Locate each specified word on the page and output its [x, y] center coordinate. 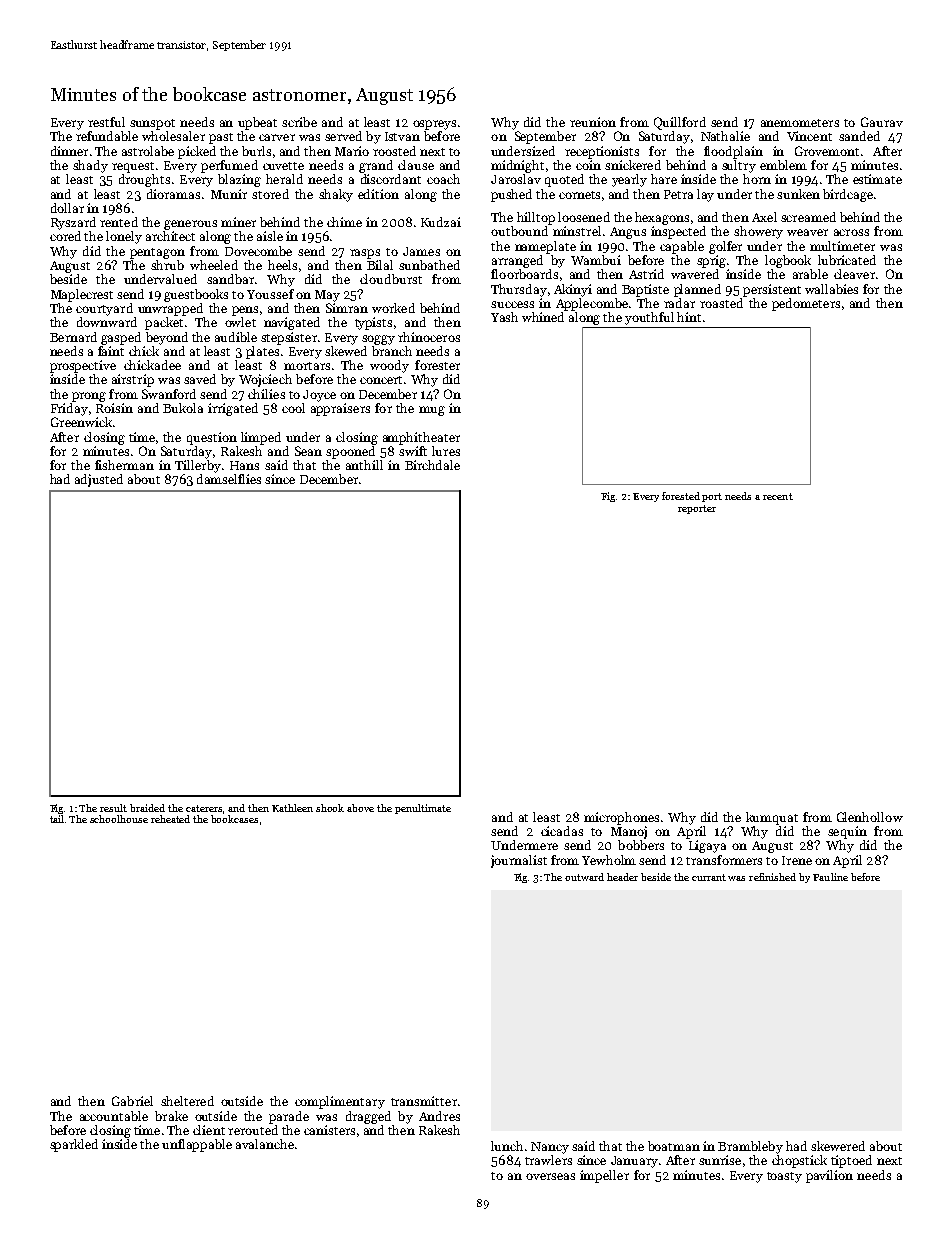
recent [778, 496]
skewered [838, 1146]
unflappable [197, 1145]
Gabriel [132, 1101]
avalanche [265, 1144]
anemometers [800, 123]
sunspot [152, 124]
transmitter [424, 1101]
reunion [593, 122]
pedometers [806, 304]
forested [681, 496]
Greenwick [81, 422]
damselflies [229, 479]
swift [413, 451]
